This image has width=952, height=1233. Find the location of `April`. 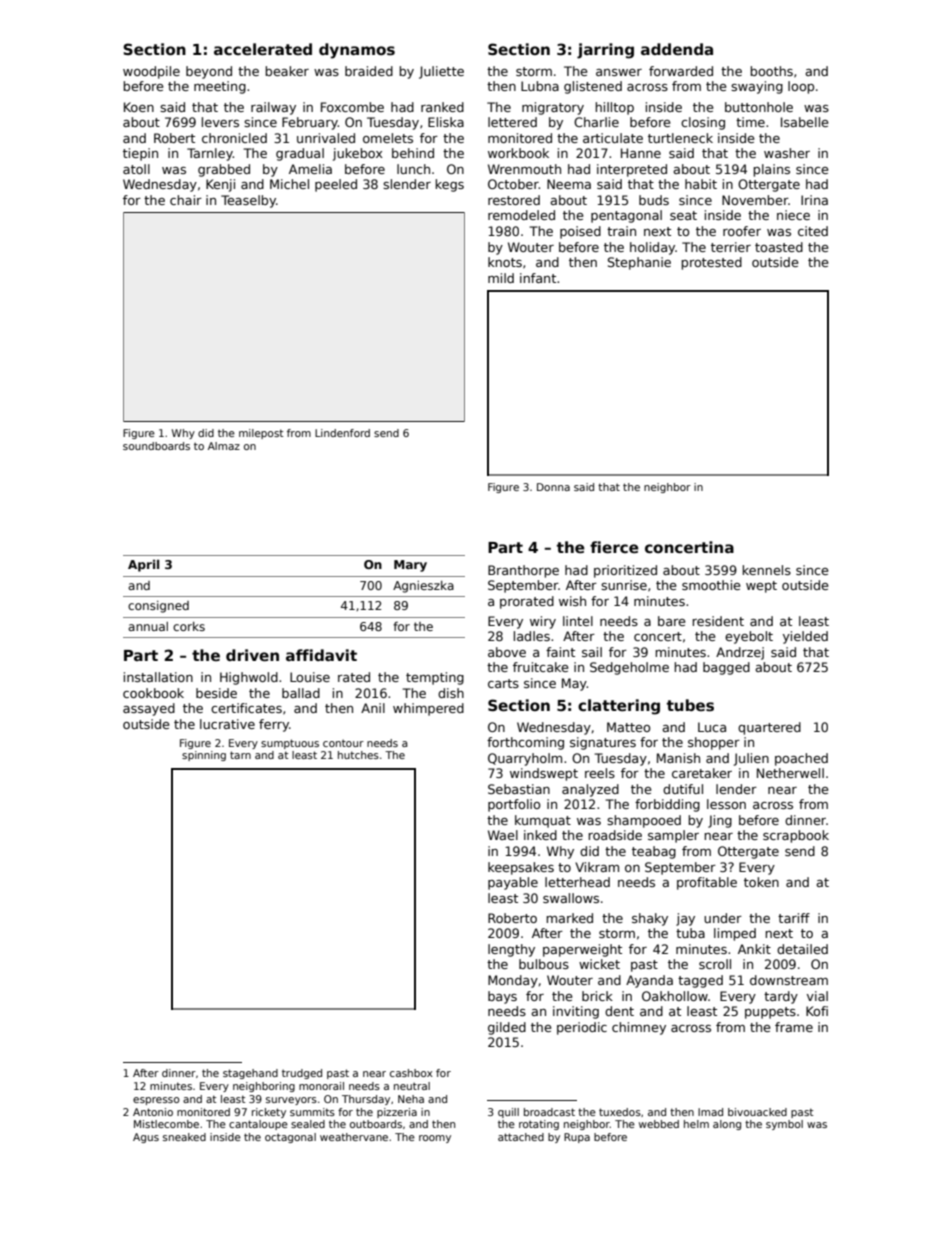

April is located at coordinates (143, 566).
